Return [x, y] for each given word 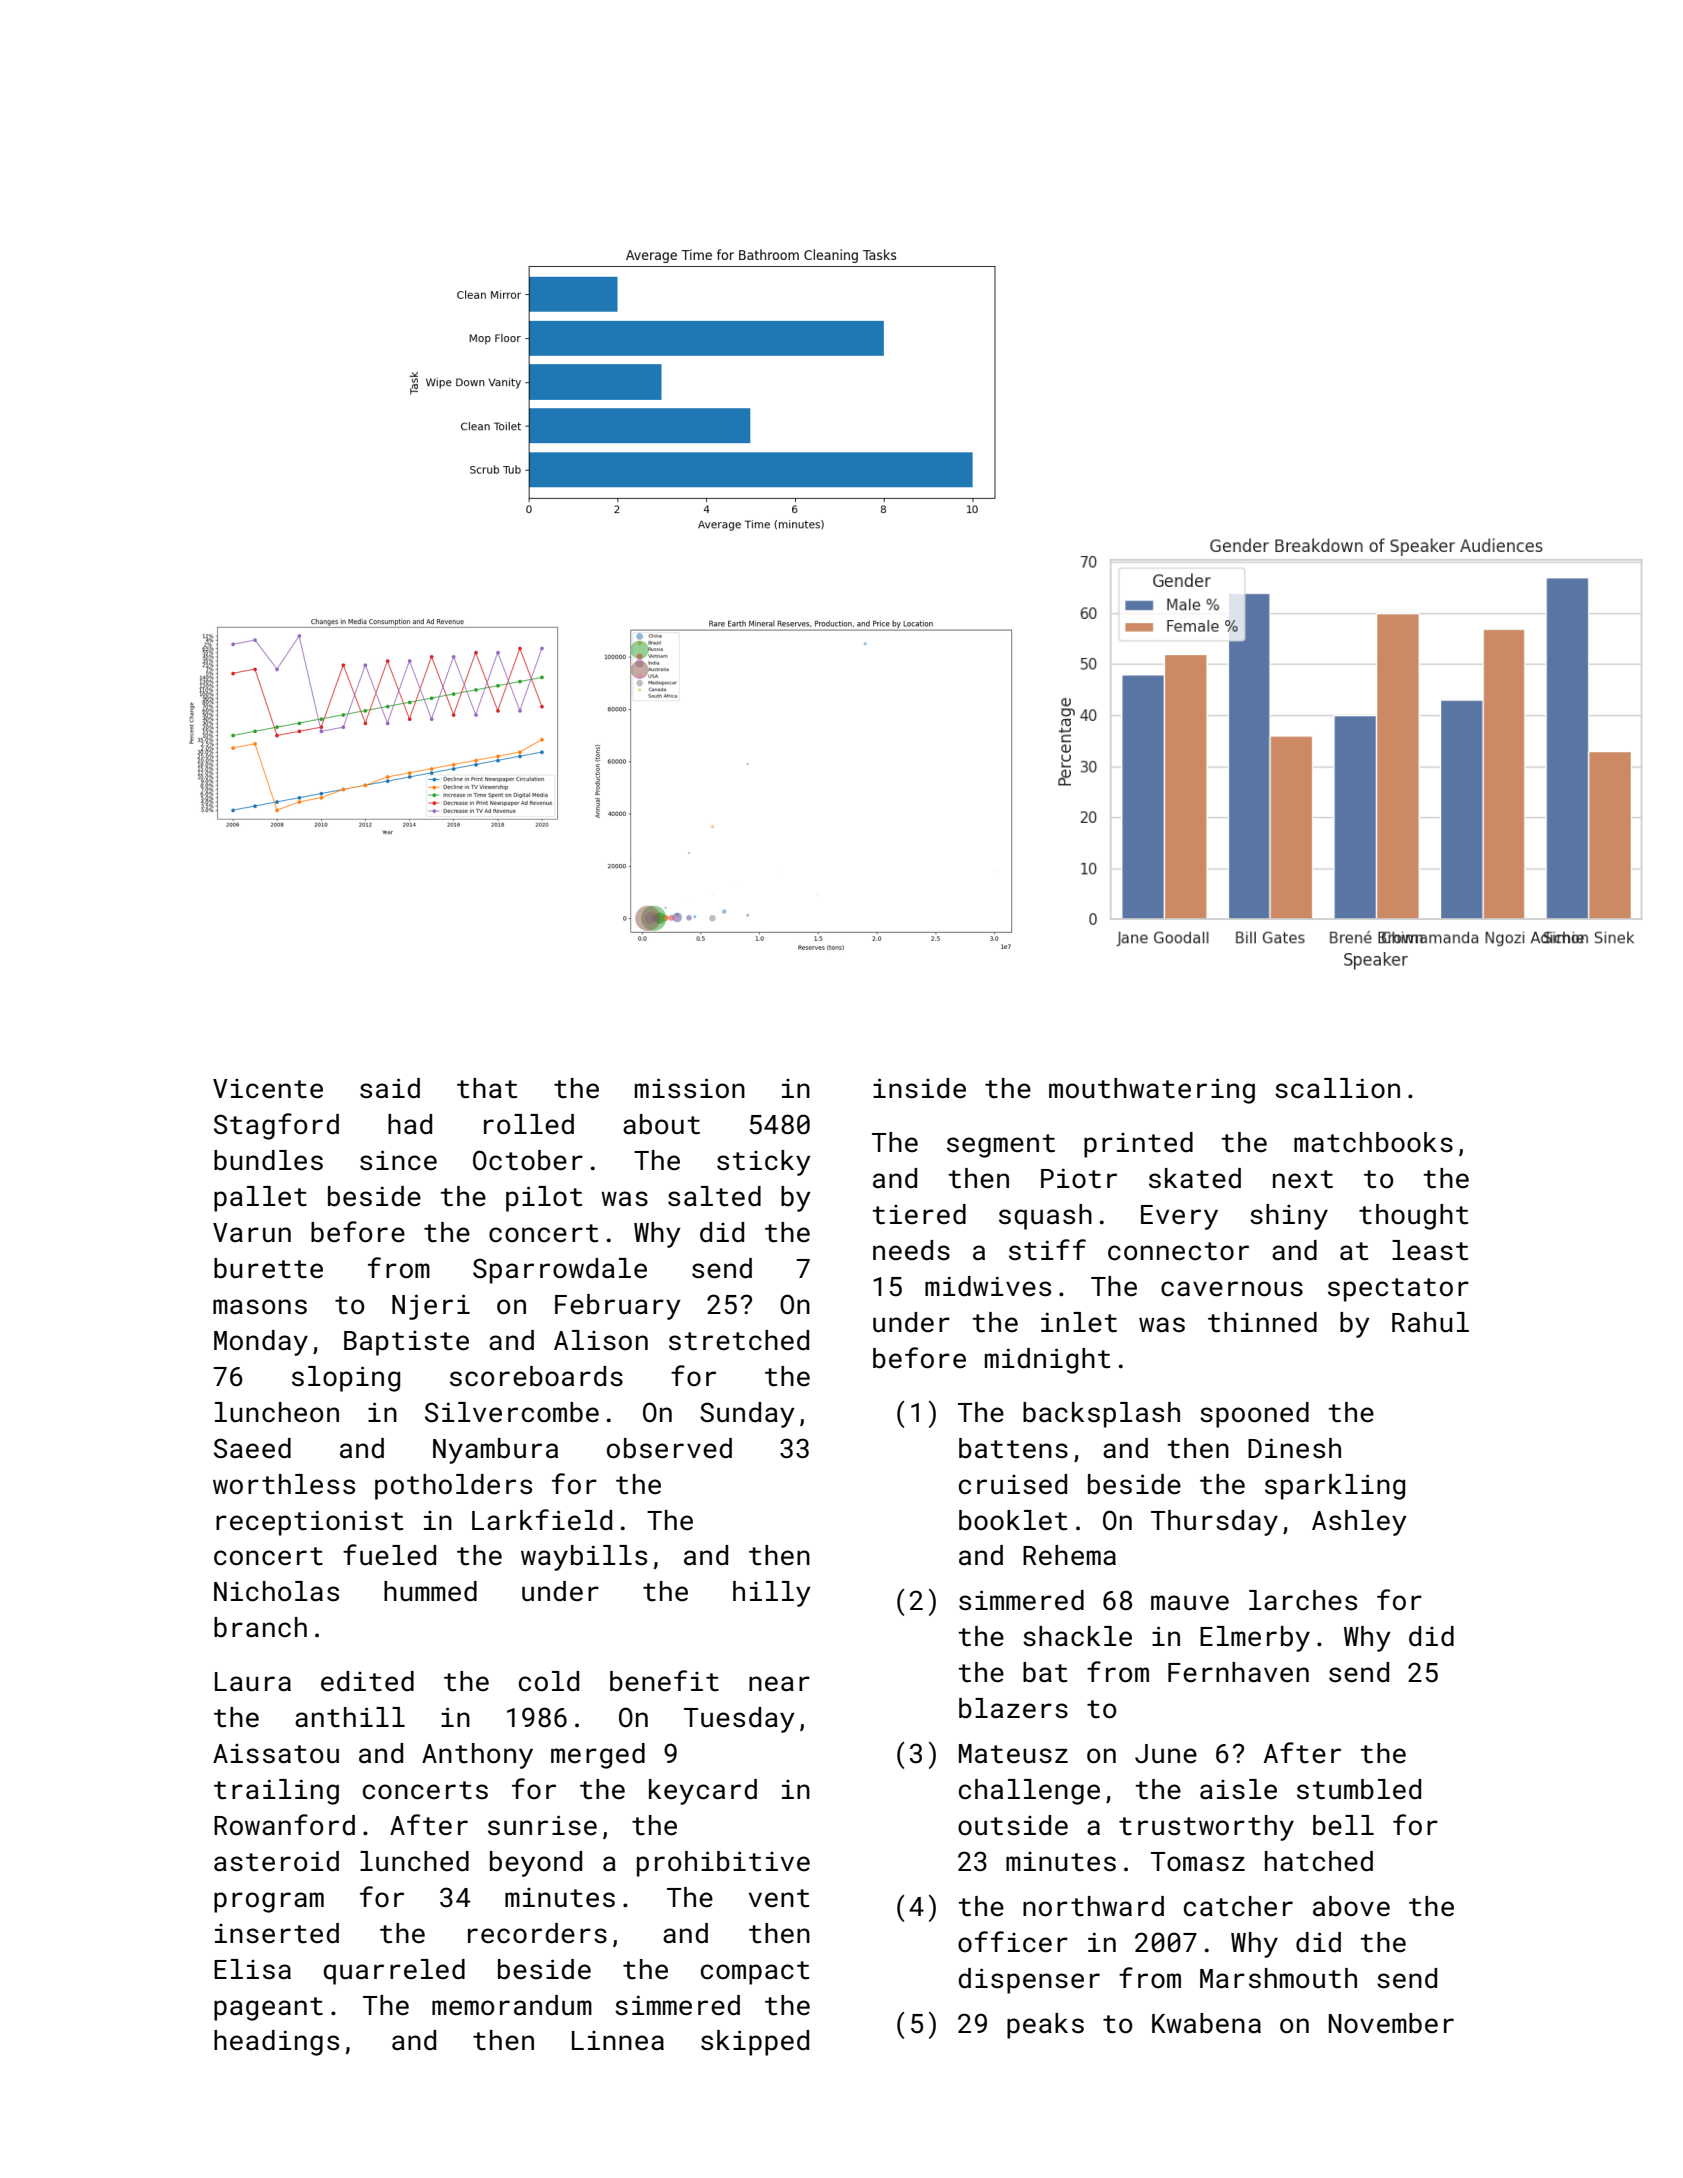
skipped [755, 2043]
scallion [1337, 1088]
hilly [772, 1594]
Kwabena [1206, 2023]
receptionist [309, 1523]
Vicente [268, 1089]
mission [690, 1088]
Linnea [618, 2041]
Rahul [1430, 1322]
